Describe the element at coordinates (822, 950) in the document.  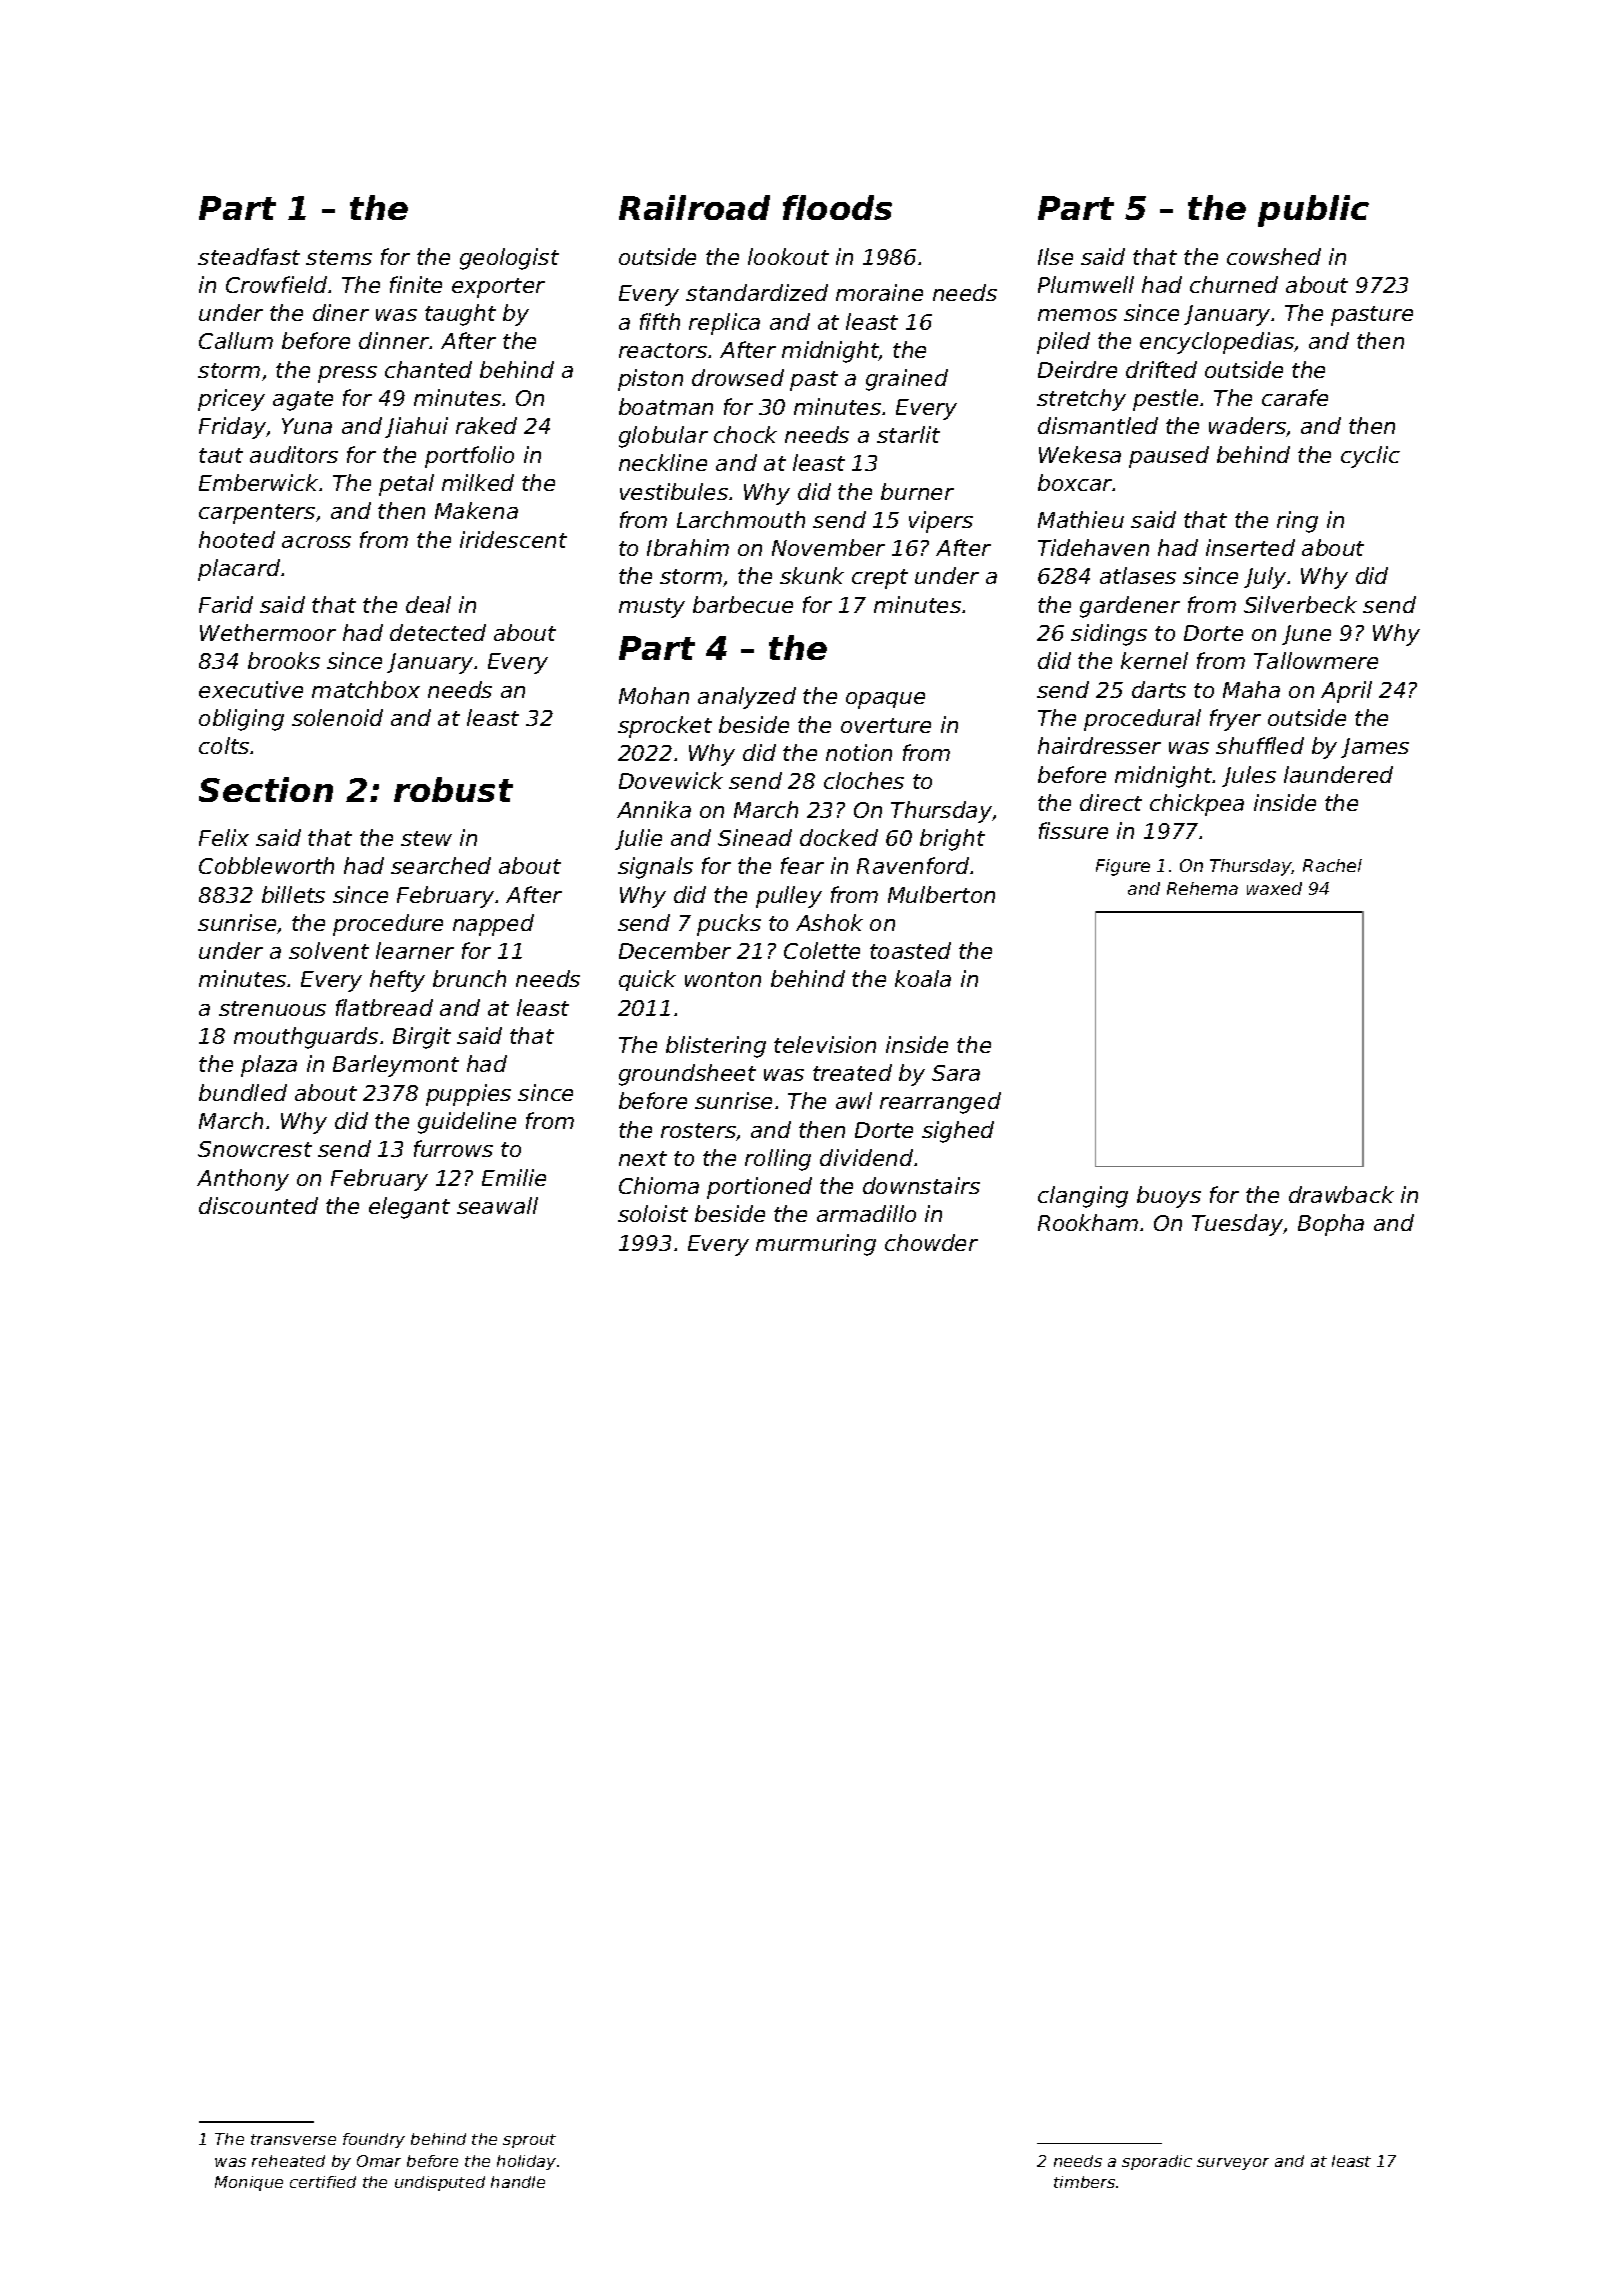
I see `Colette` at that location.
